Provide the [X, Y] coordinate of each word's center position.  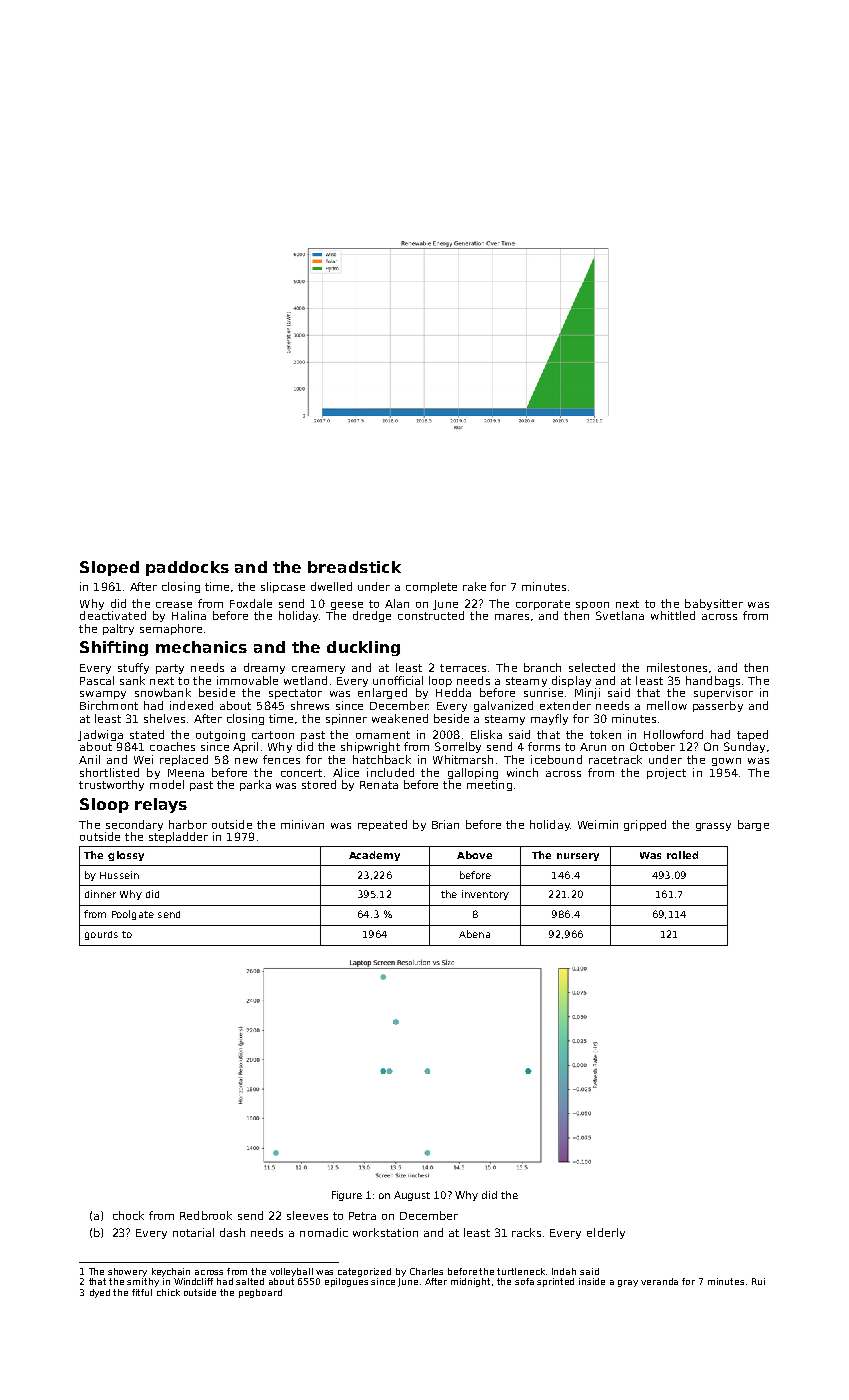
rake [474, 586]
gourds [101, 935]
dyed [100, 1293]
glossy [126, 856]
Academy [374, 856]
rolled [682, 855]
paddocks [187, 568]
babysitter [714, 604]
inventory [485, 895]
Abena [474, 934]
